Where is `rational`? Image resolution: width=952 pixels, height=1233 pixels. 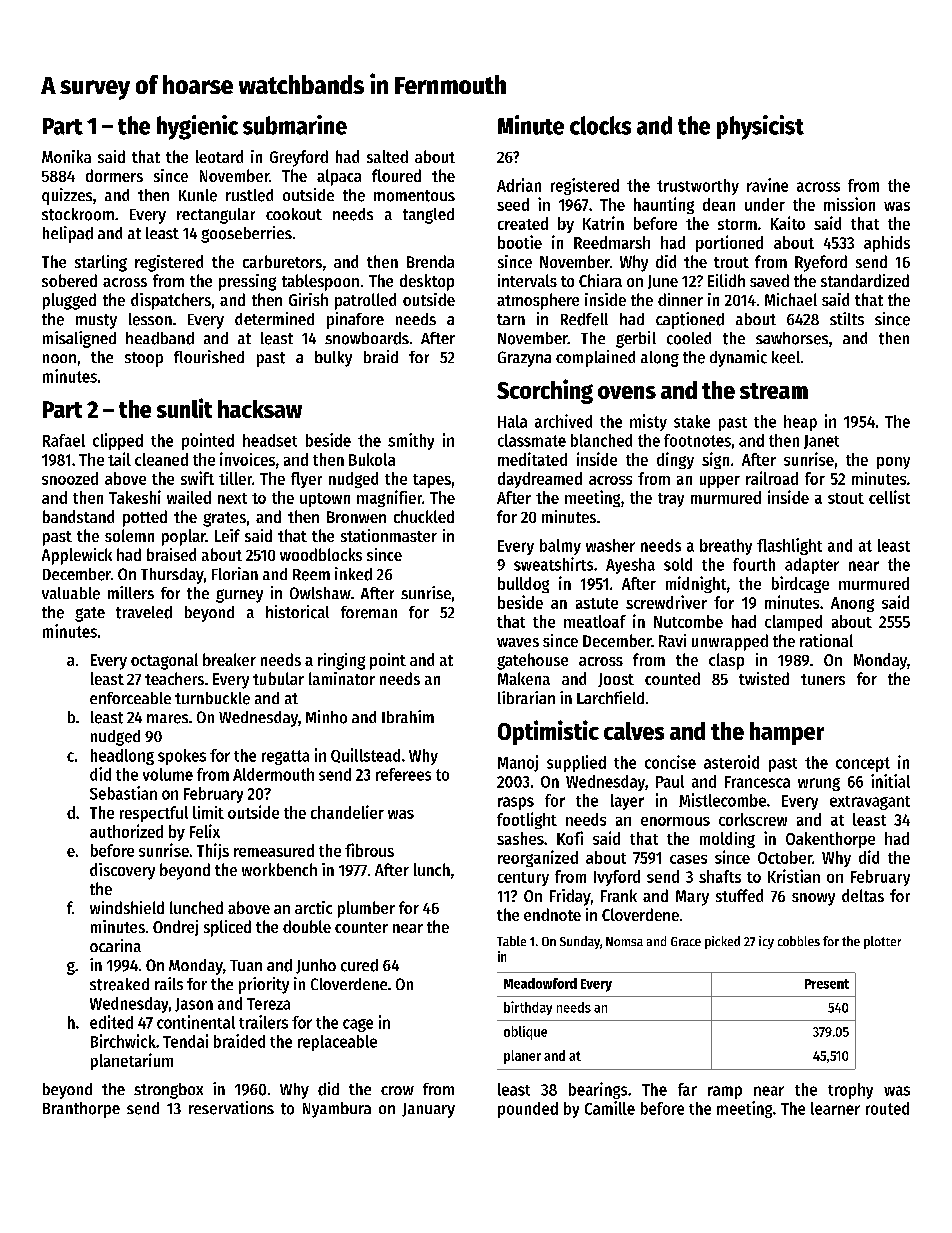
rational is located at coordinates (826, 640).
